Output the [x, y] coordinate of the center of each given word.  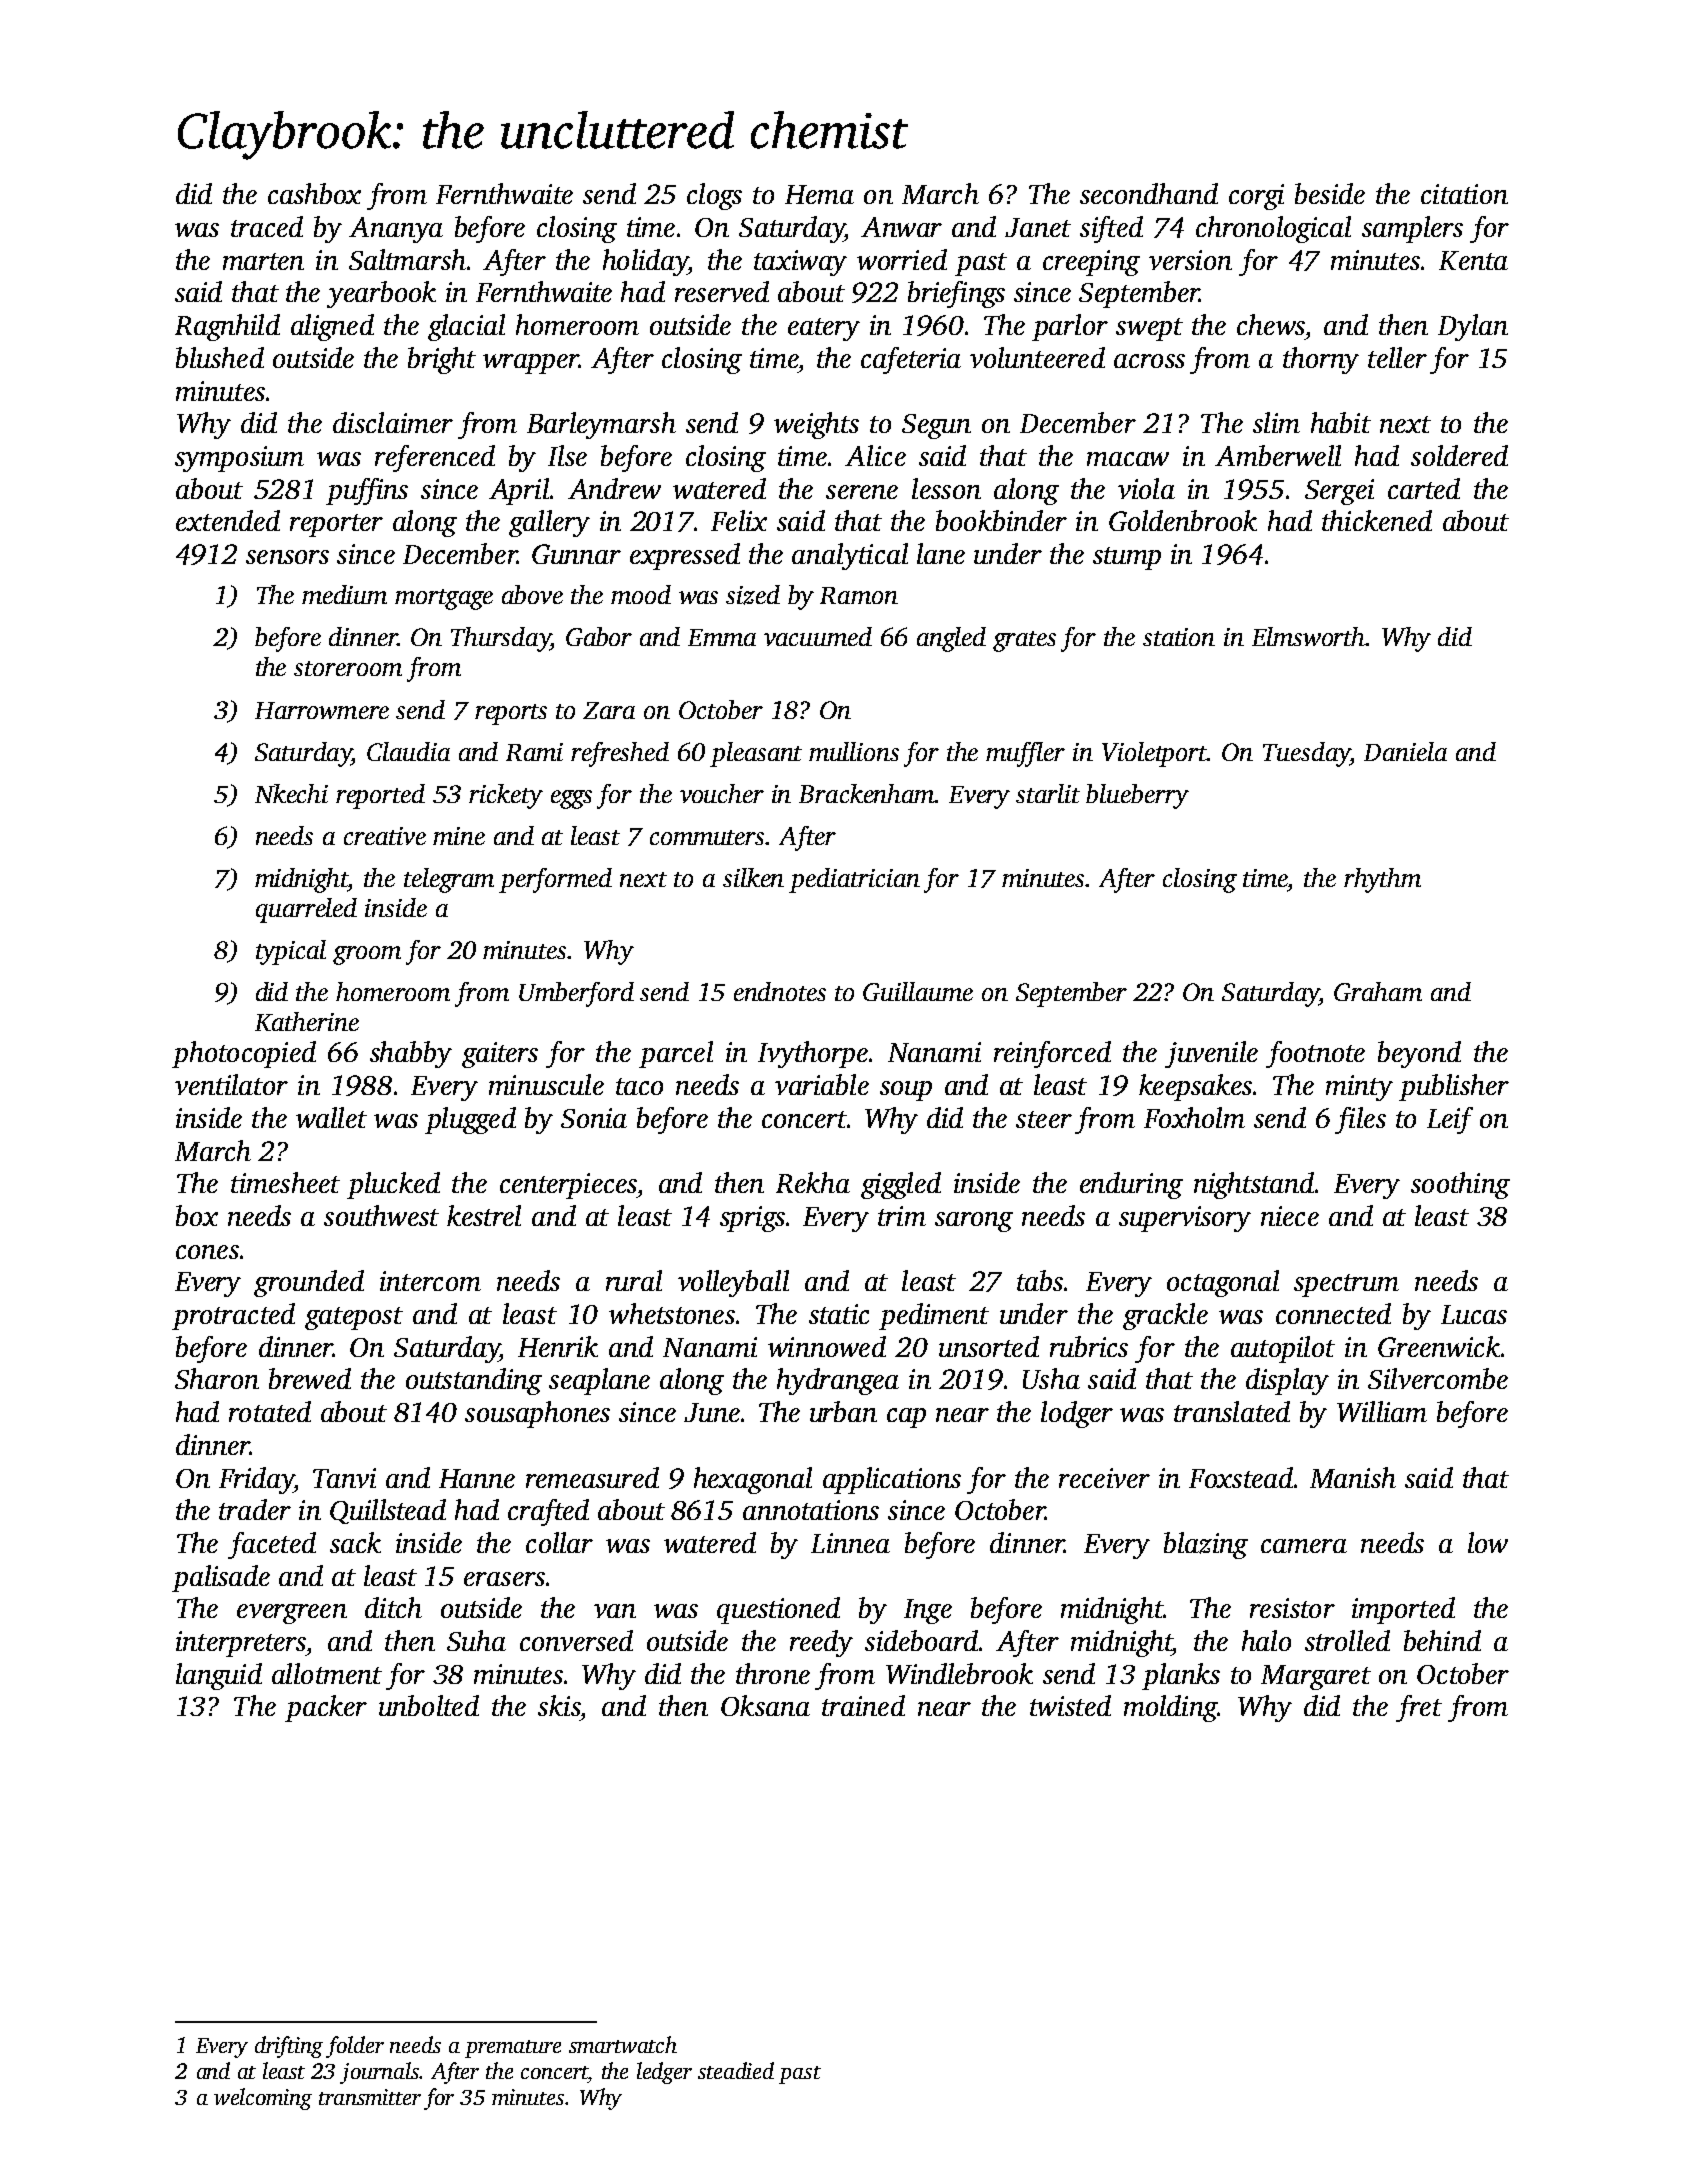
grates [1024, 641]
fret [1419, 1708]
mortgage [444, 599]
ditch [393, 1607]
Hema [819, 194]
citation [1464, 194]
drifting [289, 2047]
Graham [1378, 991]
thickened [1377, 520]
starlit [1048, 793]
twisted [1070, 1705]
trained [863, 1705]
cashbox [314, 193]
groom [367, 955]
